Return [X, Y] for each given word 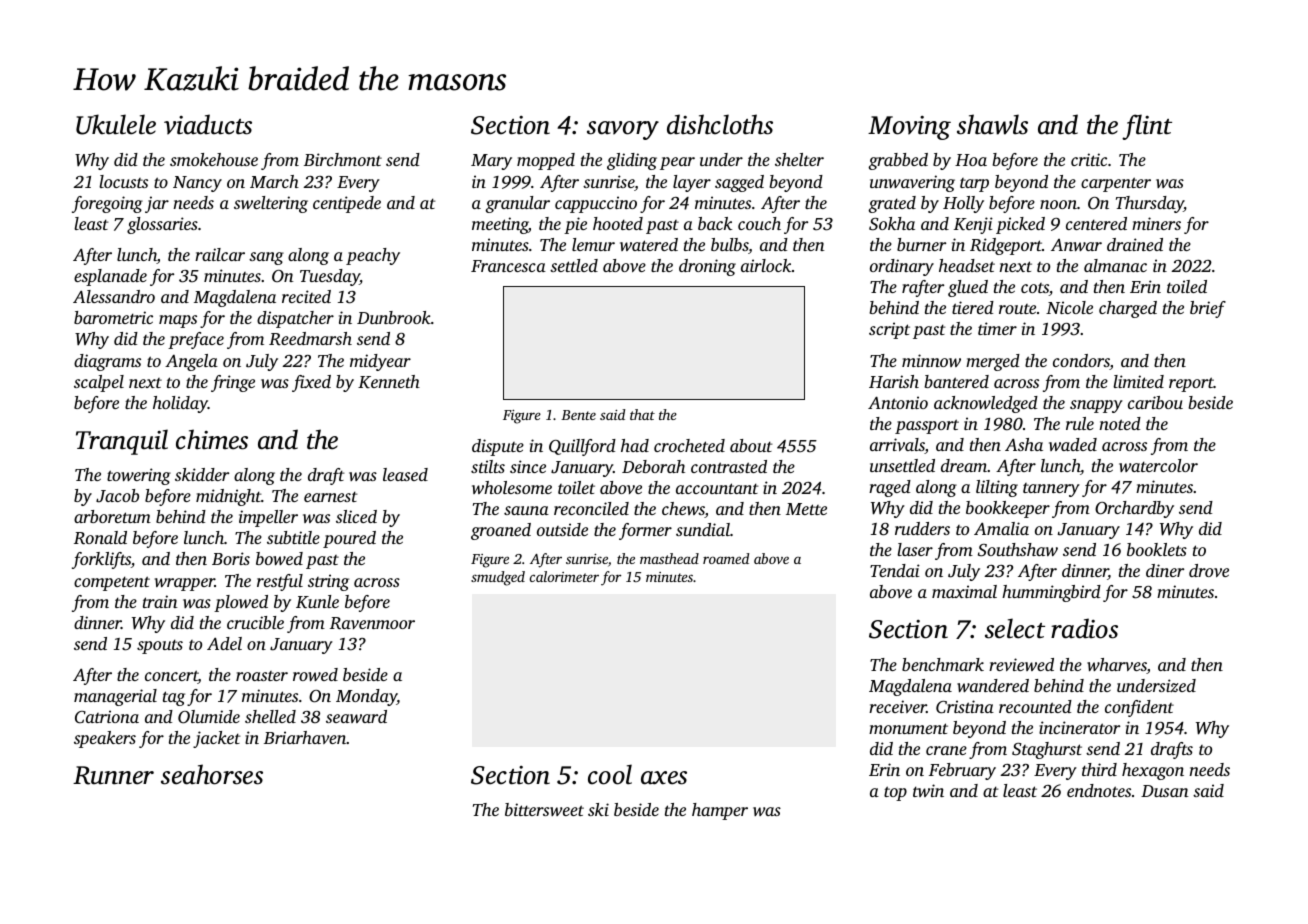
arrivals [897, 446]
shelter [799, 159]
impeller [268, 518]
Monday [366, 697]
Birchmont [343, 159]
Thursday [1150, 204]
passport [927, 426]
